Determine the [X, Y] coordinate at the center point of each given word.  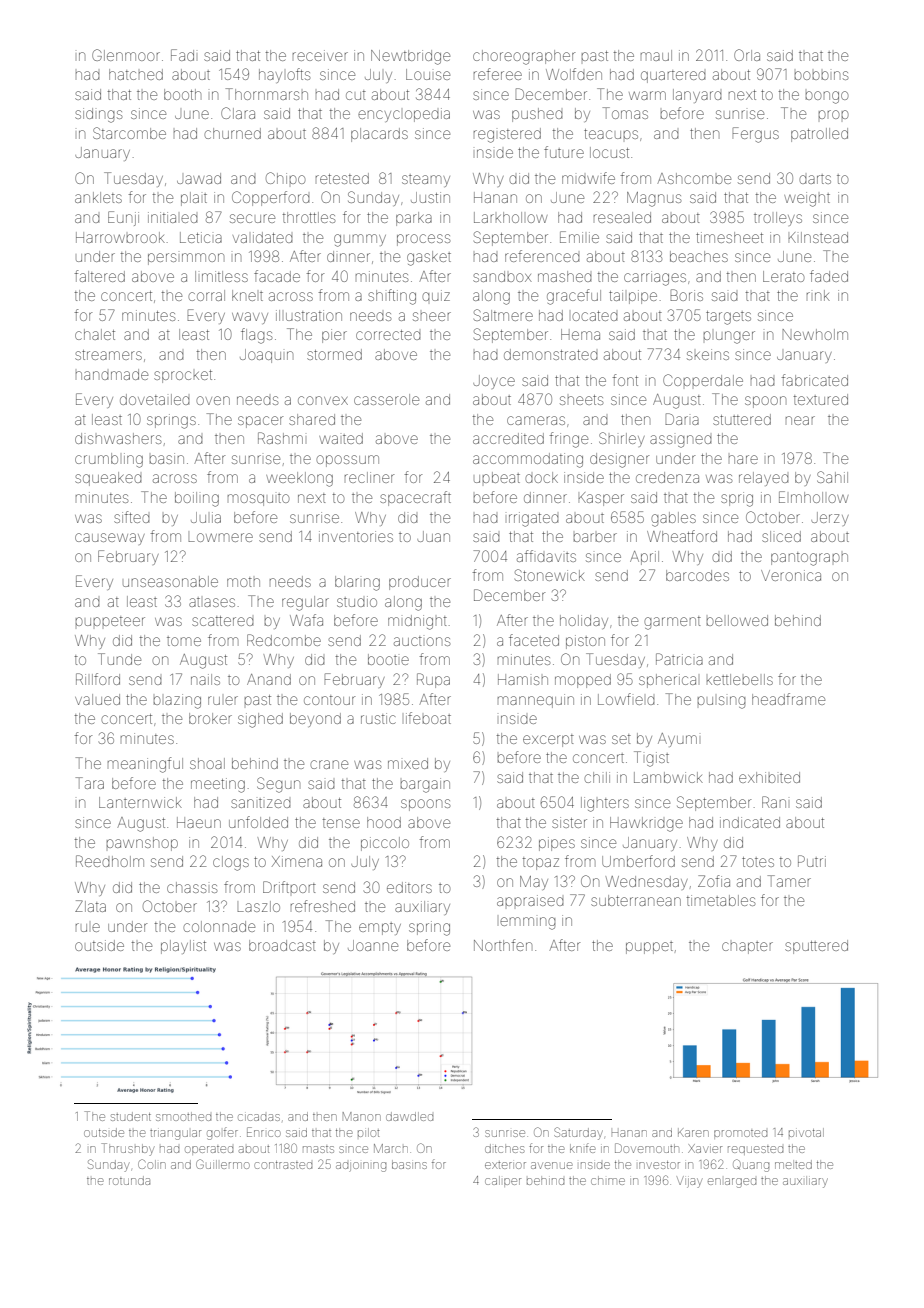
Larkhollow [510, 217]
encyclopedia [404, 115]
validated [263, 237]
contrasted [283, 1165]
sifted [132, 517]
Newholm [815, 334]
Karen [693, 1133]
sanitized [261, 803]
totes [758, 862]
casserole [386, 399]
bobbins [821, 75]
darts [815, 179]
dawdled [409, 1116]
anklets [98, 197]
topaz [541, 863]
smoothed [183, 1116]
